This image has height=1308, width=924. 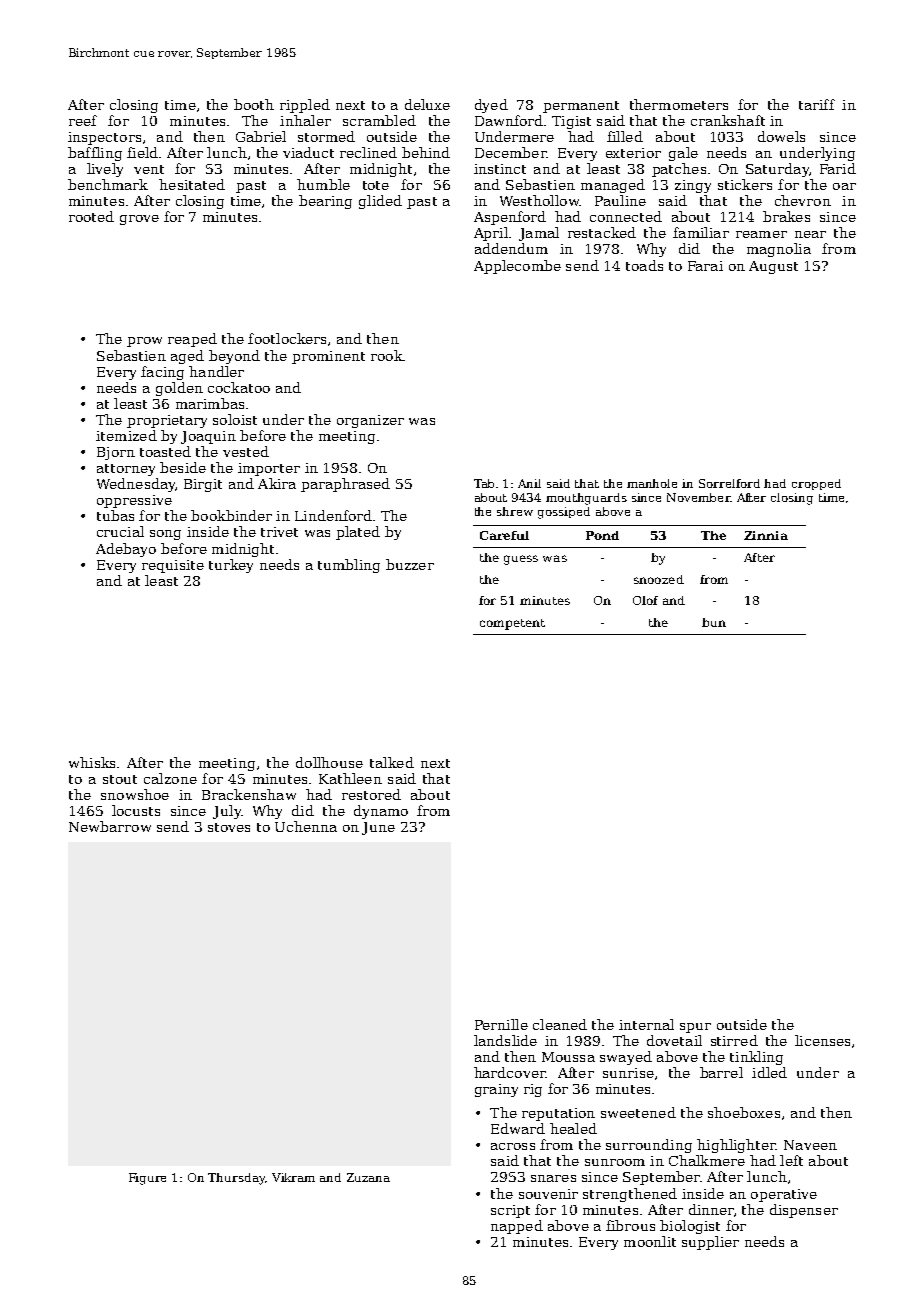 I want to click on Applecombe, so click(x=517, y=267).
